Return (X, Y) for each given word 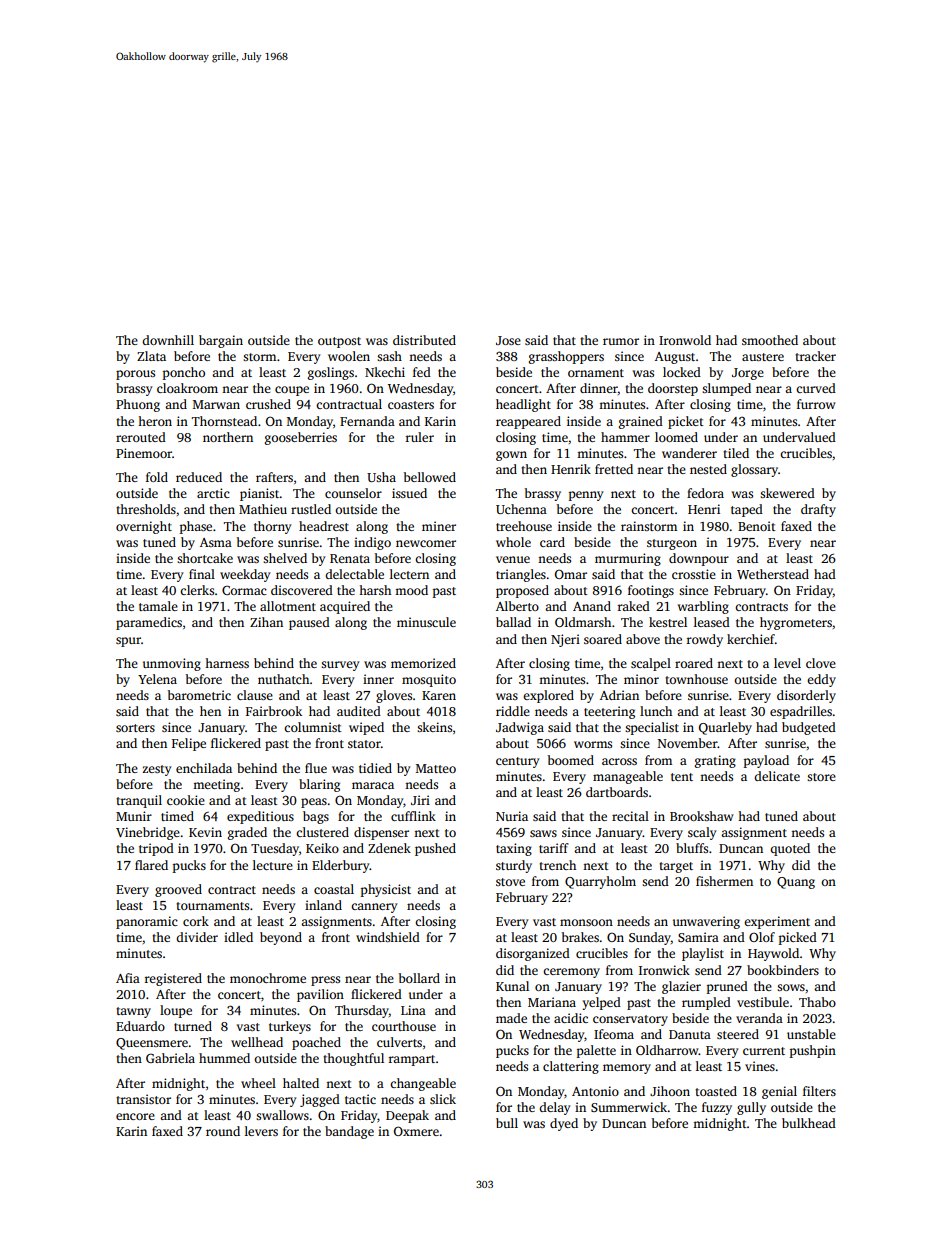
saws (543, 833)
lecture (273, 865)
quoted (790, 849)
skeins (434, 727)
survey (340, 666)
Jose (508, 340)
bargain (221, 341)
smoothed (770, 340)
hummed (224, 1058)
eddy (821, 680)
